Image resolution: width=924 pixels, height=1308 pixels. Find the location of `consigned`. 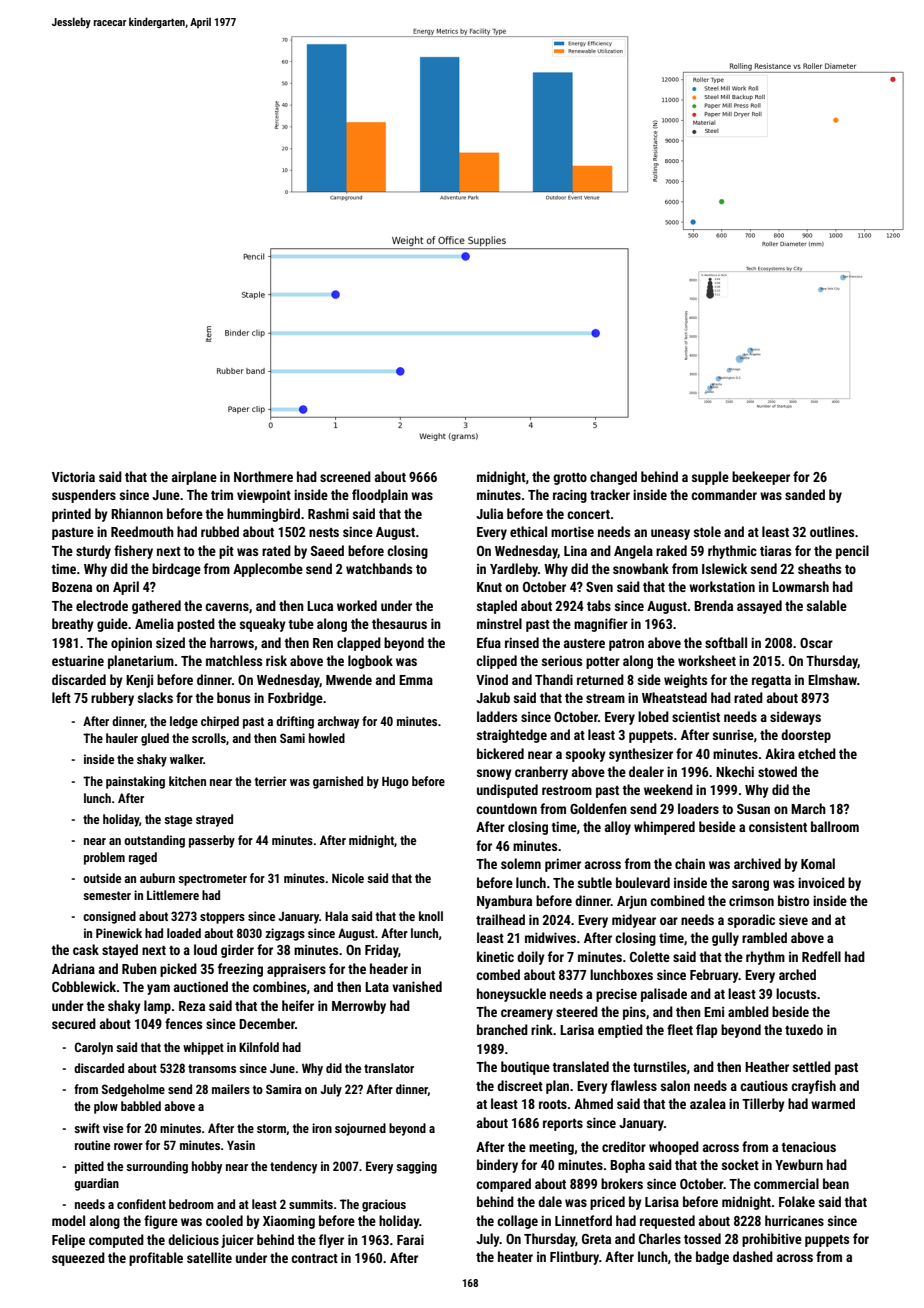

consigned is located at coordinates (109, 917).
